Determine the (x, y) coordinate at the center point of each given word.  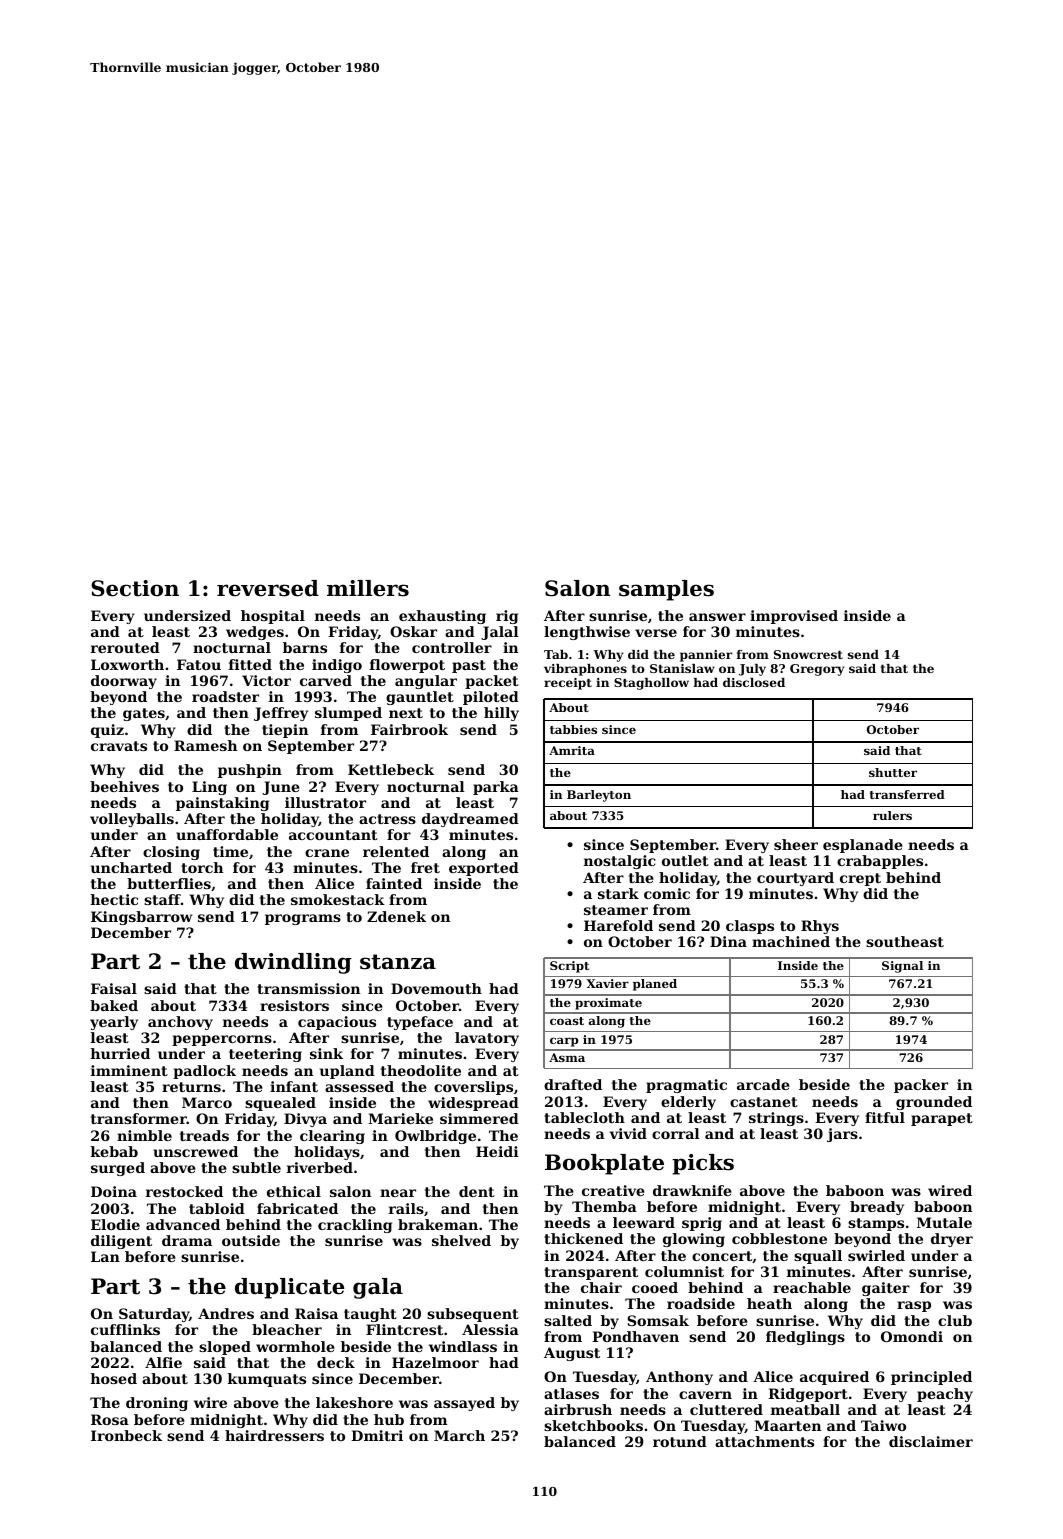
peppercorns (222, 1040)
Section (135, 588)
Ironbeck (126, 1435)
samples (666, 590)
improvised (794, 617)
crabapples (880, 862)
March (459, 1435)
